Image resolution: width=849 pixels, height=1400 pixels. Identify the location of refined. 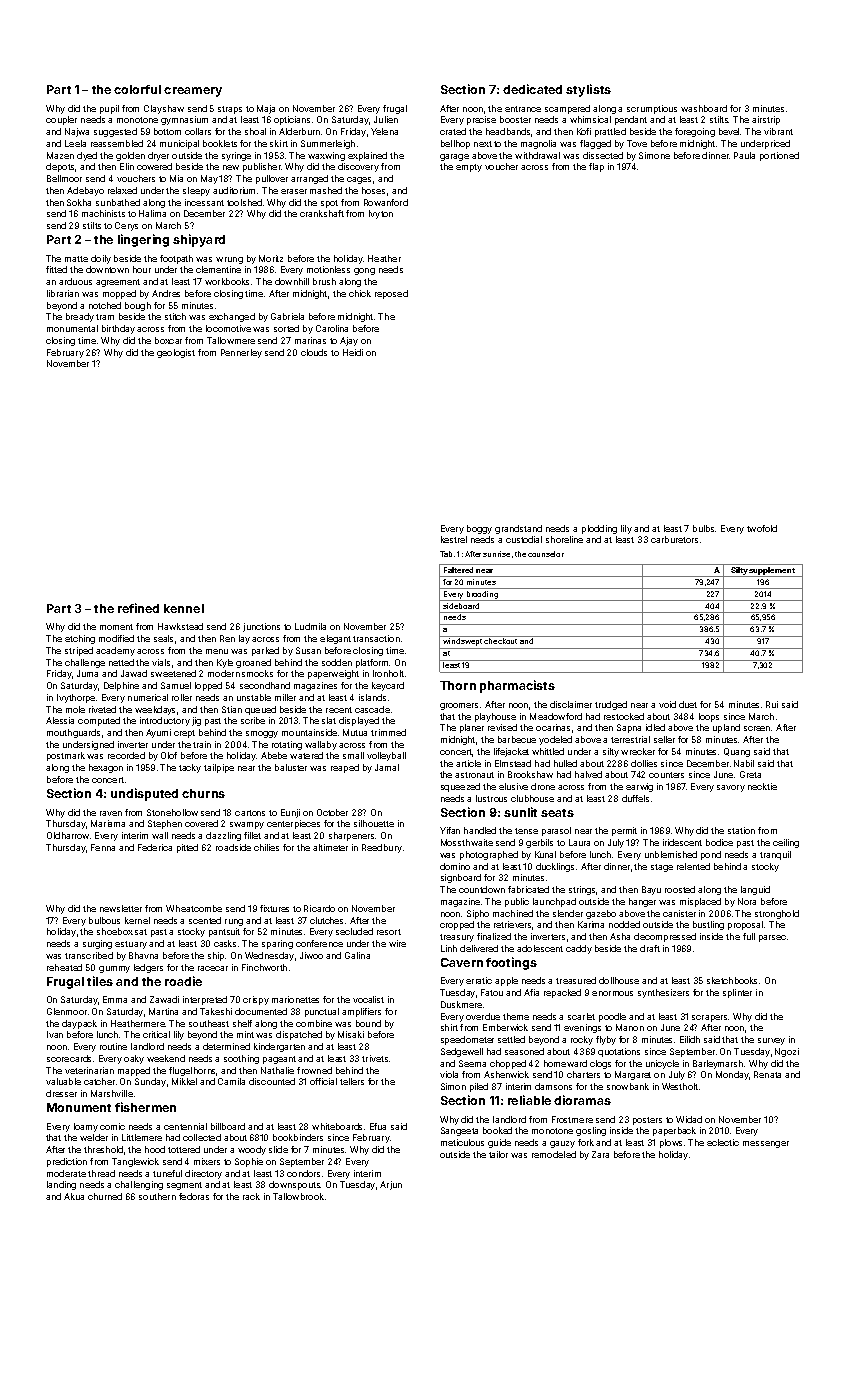
(138, 608).
